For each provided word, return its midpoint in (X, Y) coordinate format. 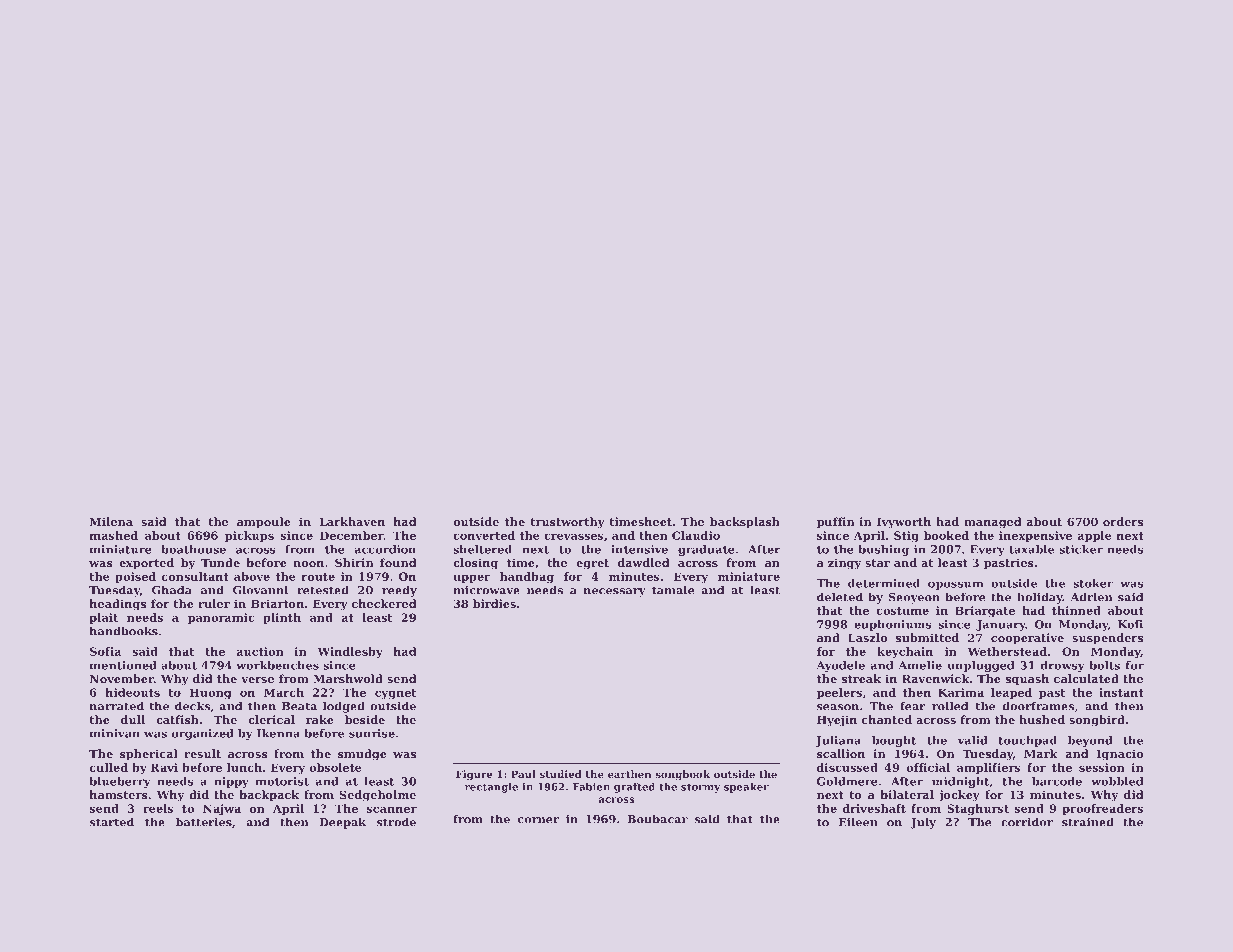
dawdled (644, 562)
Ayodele (840, 666)
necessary (615, 592)
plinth (282, 618)
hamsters (119, 794)
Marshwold (348, 678)
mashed (114, 535)
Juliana (838, 741)
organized (203, 734)
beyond (1090, 741)
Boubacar (657, 819)
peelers (839, 693)
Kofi (1130, 624)
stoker (1093, 583)
